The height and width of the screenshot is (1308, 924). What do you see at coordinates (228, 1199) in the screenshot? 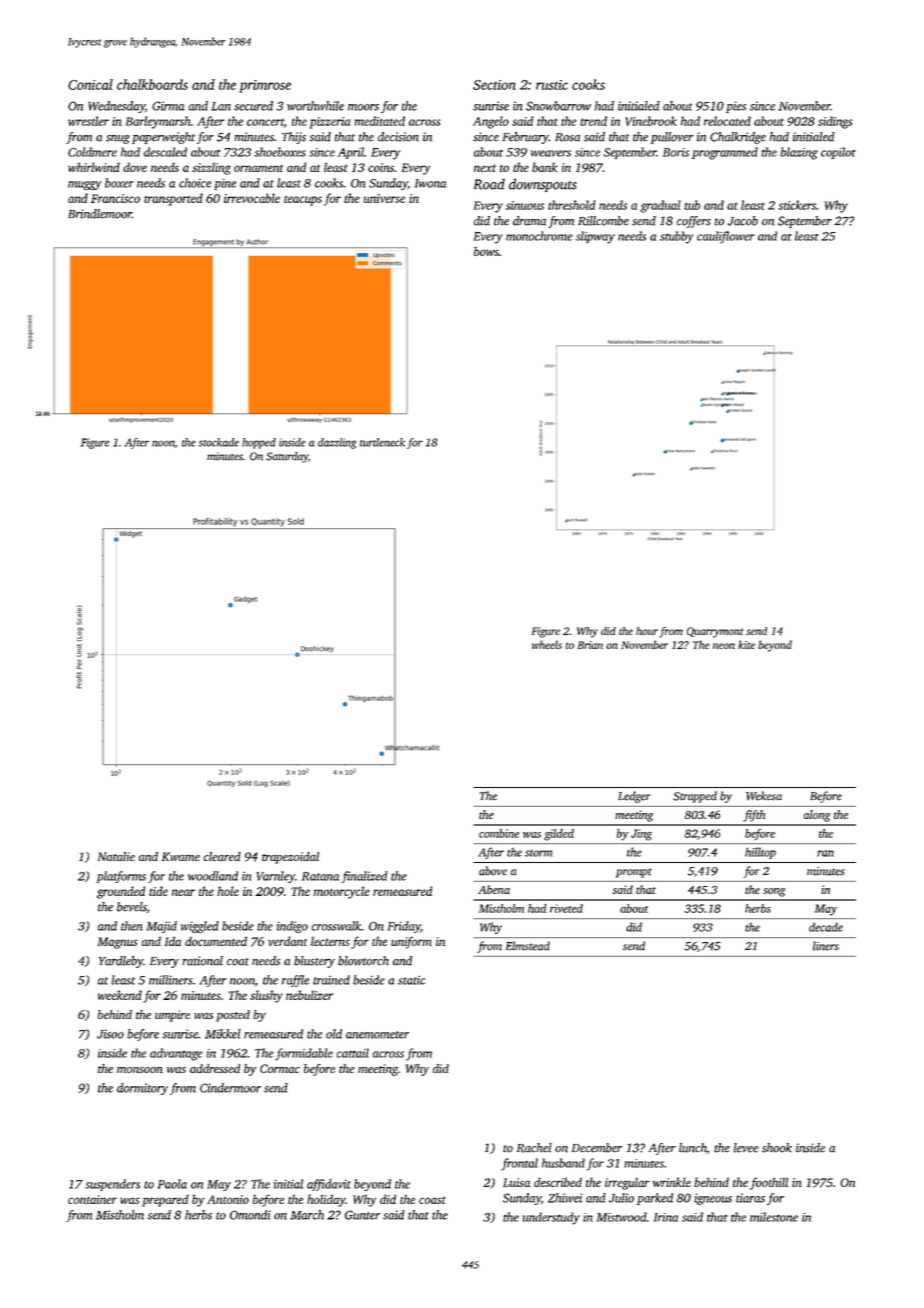
I see `Antonio` at bounding box center [228, 1199].
